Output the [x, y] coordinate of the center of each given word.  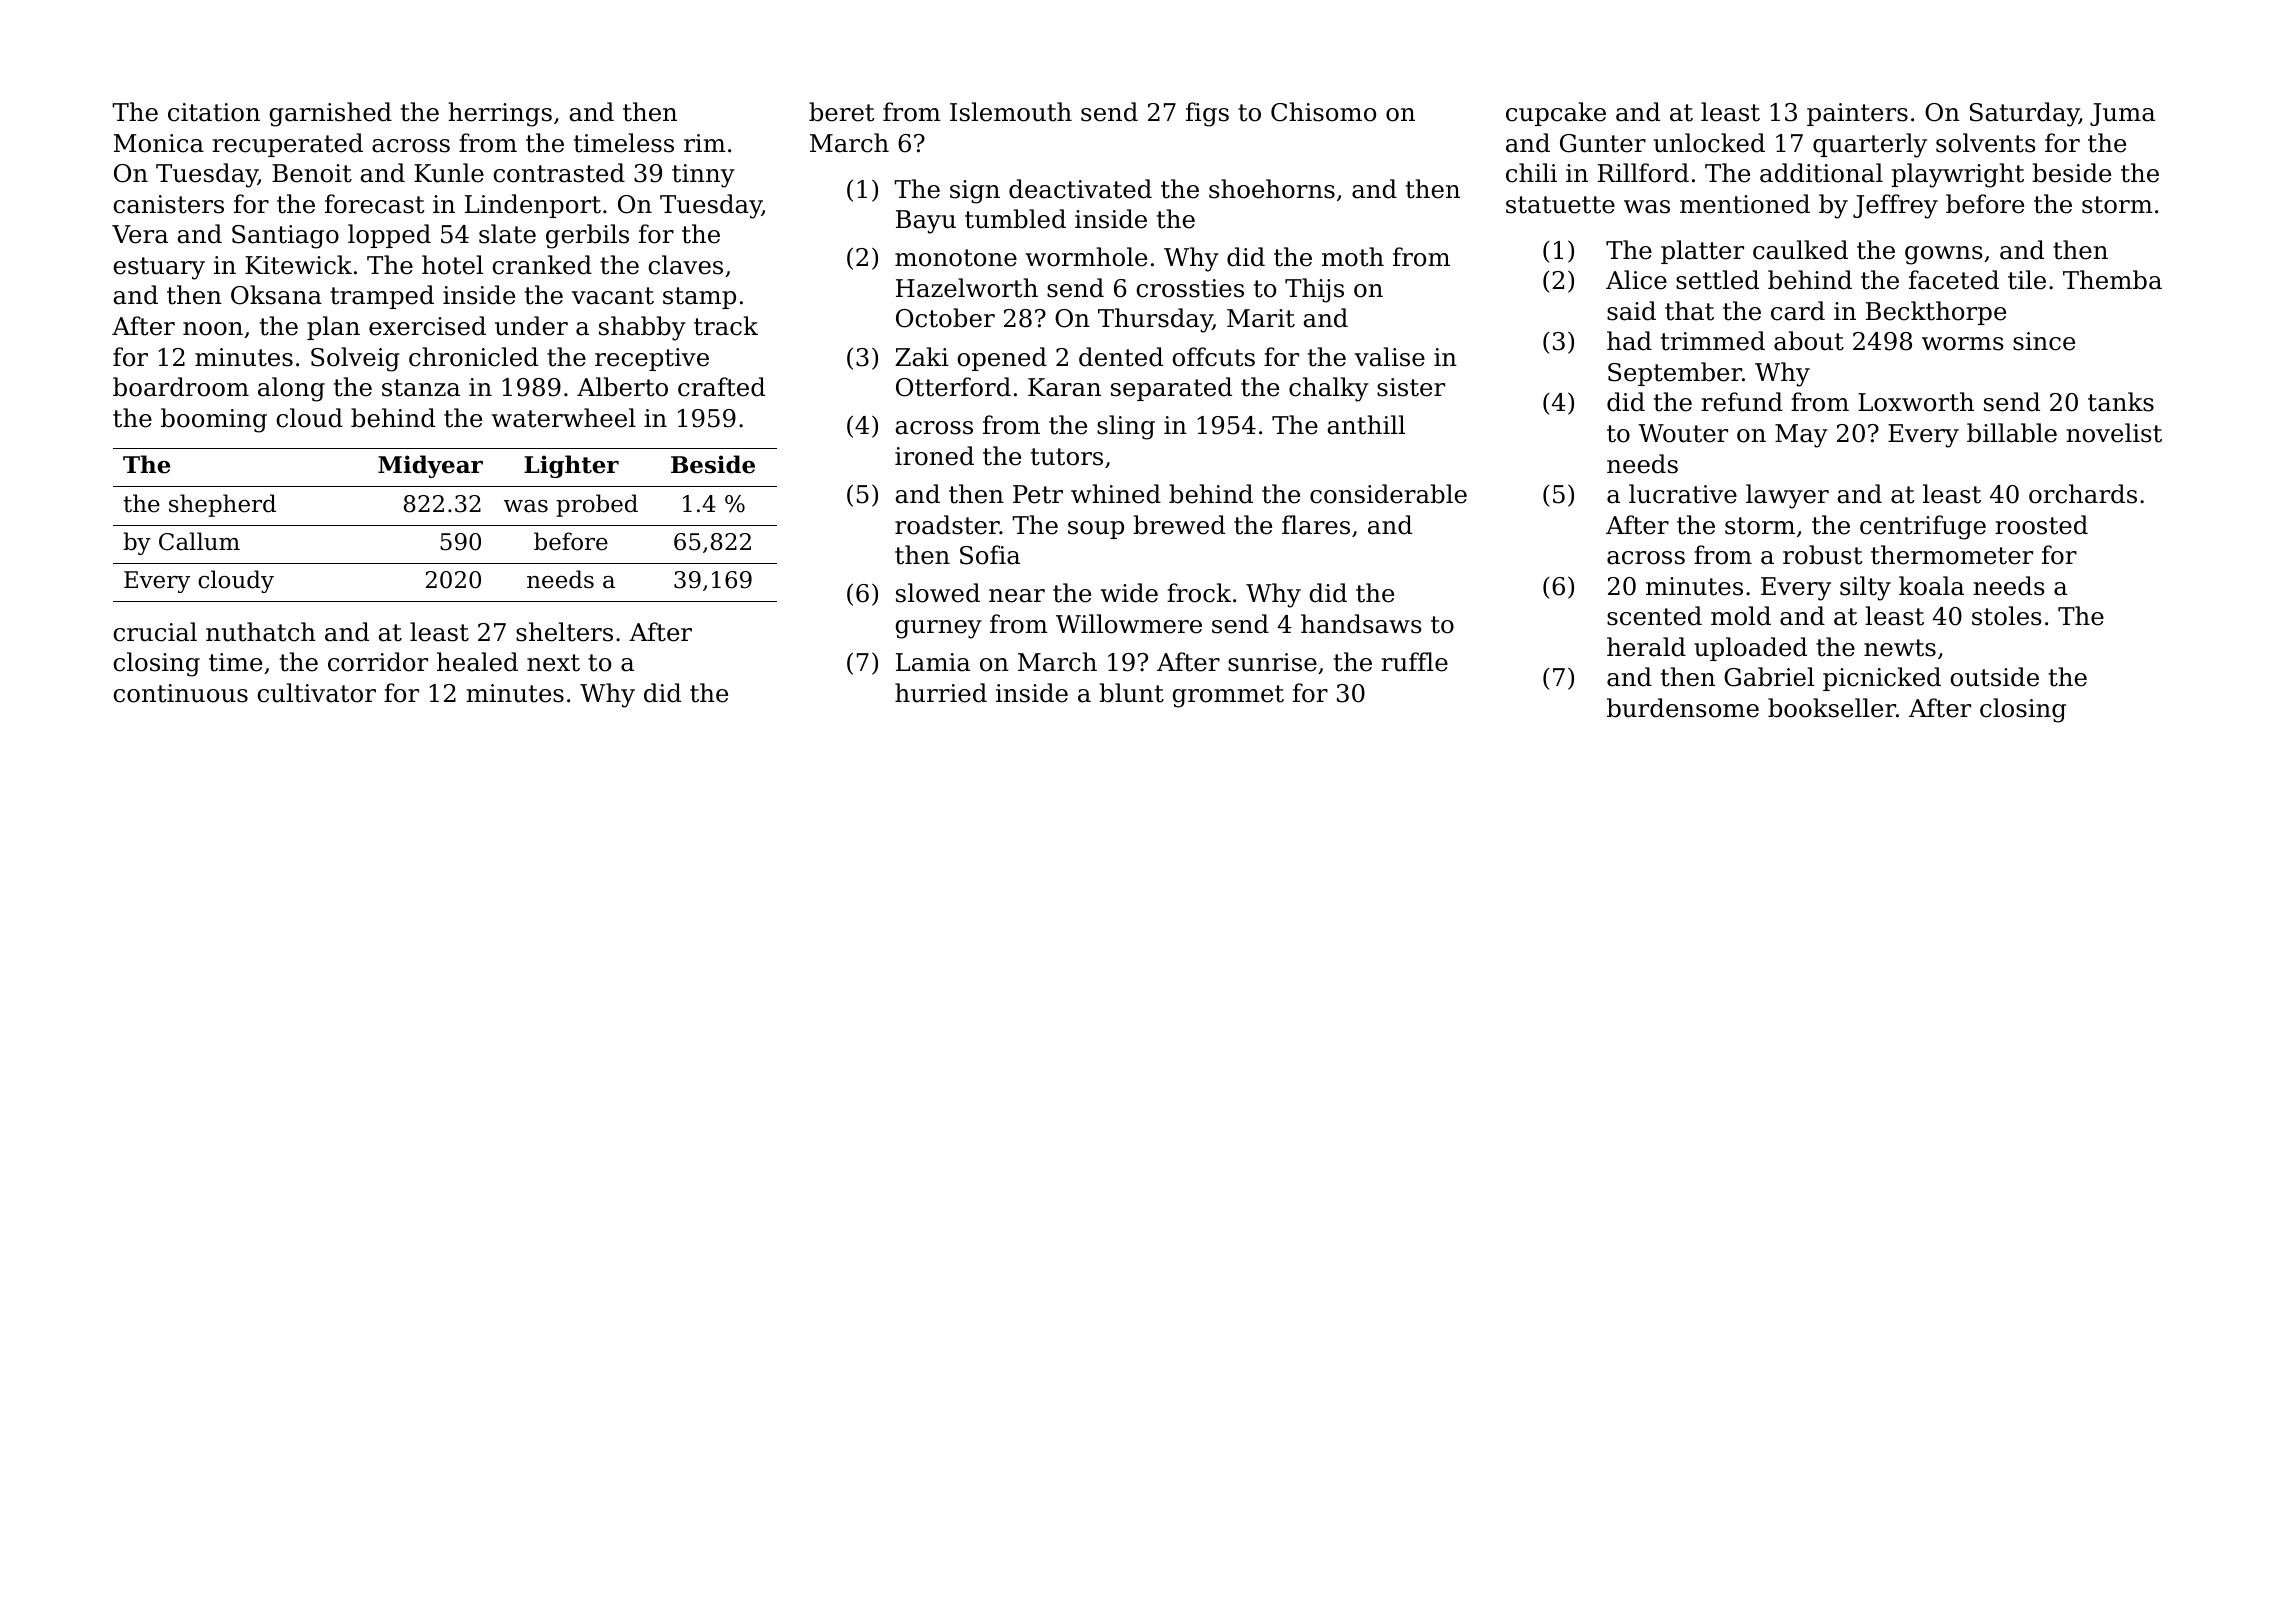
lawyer [1787, 496]
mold [1741, 616]
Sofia [990, 555]
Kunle [449, 173]
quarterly [1870, 145]
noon [213, 329]
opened [1002, 359]
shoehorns [1272, 189]
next [553, 663]
